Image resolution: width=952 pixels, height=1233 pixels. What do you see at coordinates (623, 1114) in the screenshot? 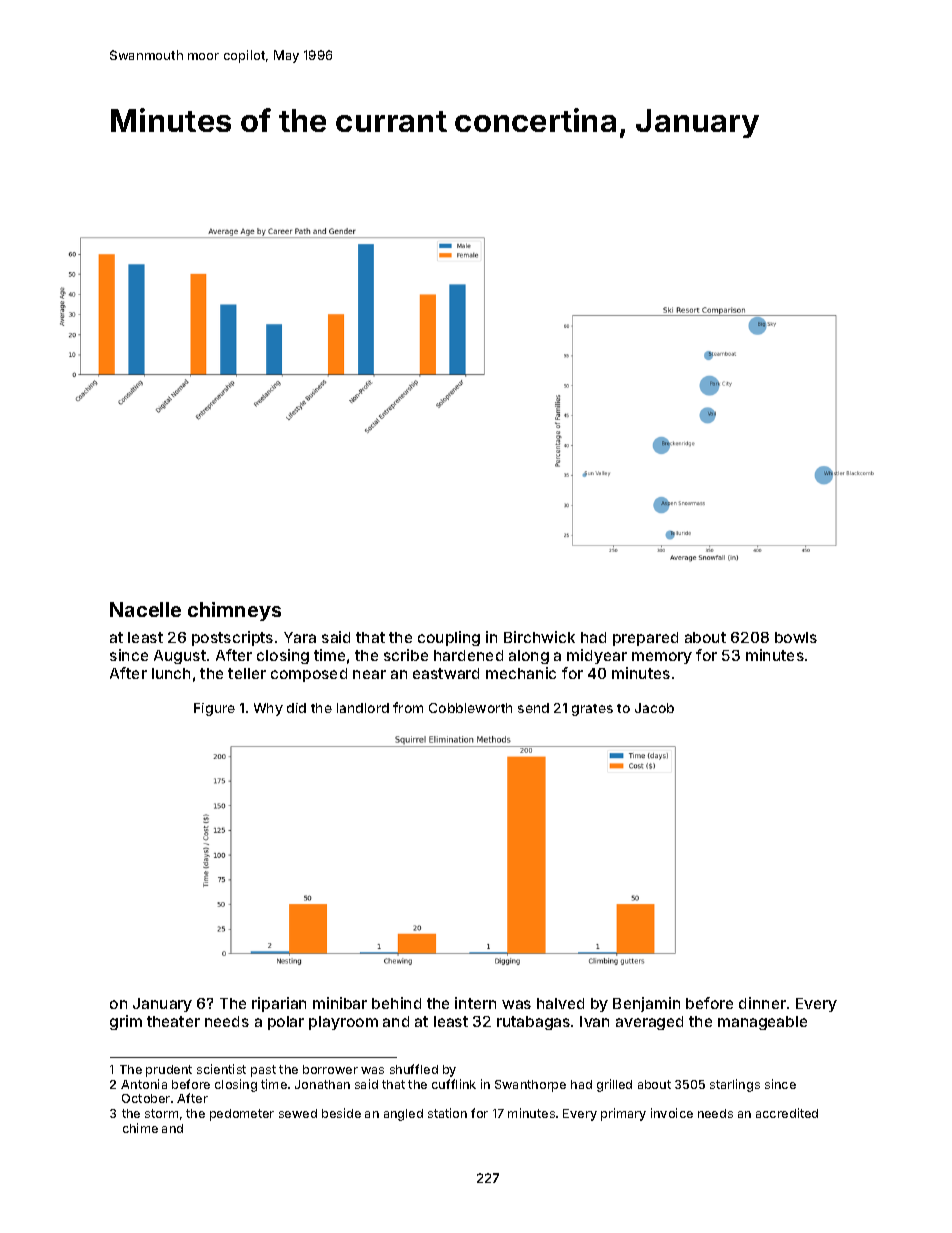
I see `primary` at bounding box center [623, 1114].
